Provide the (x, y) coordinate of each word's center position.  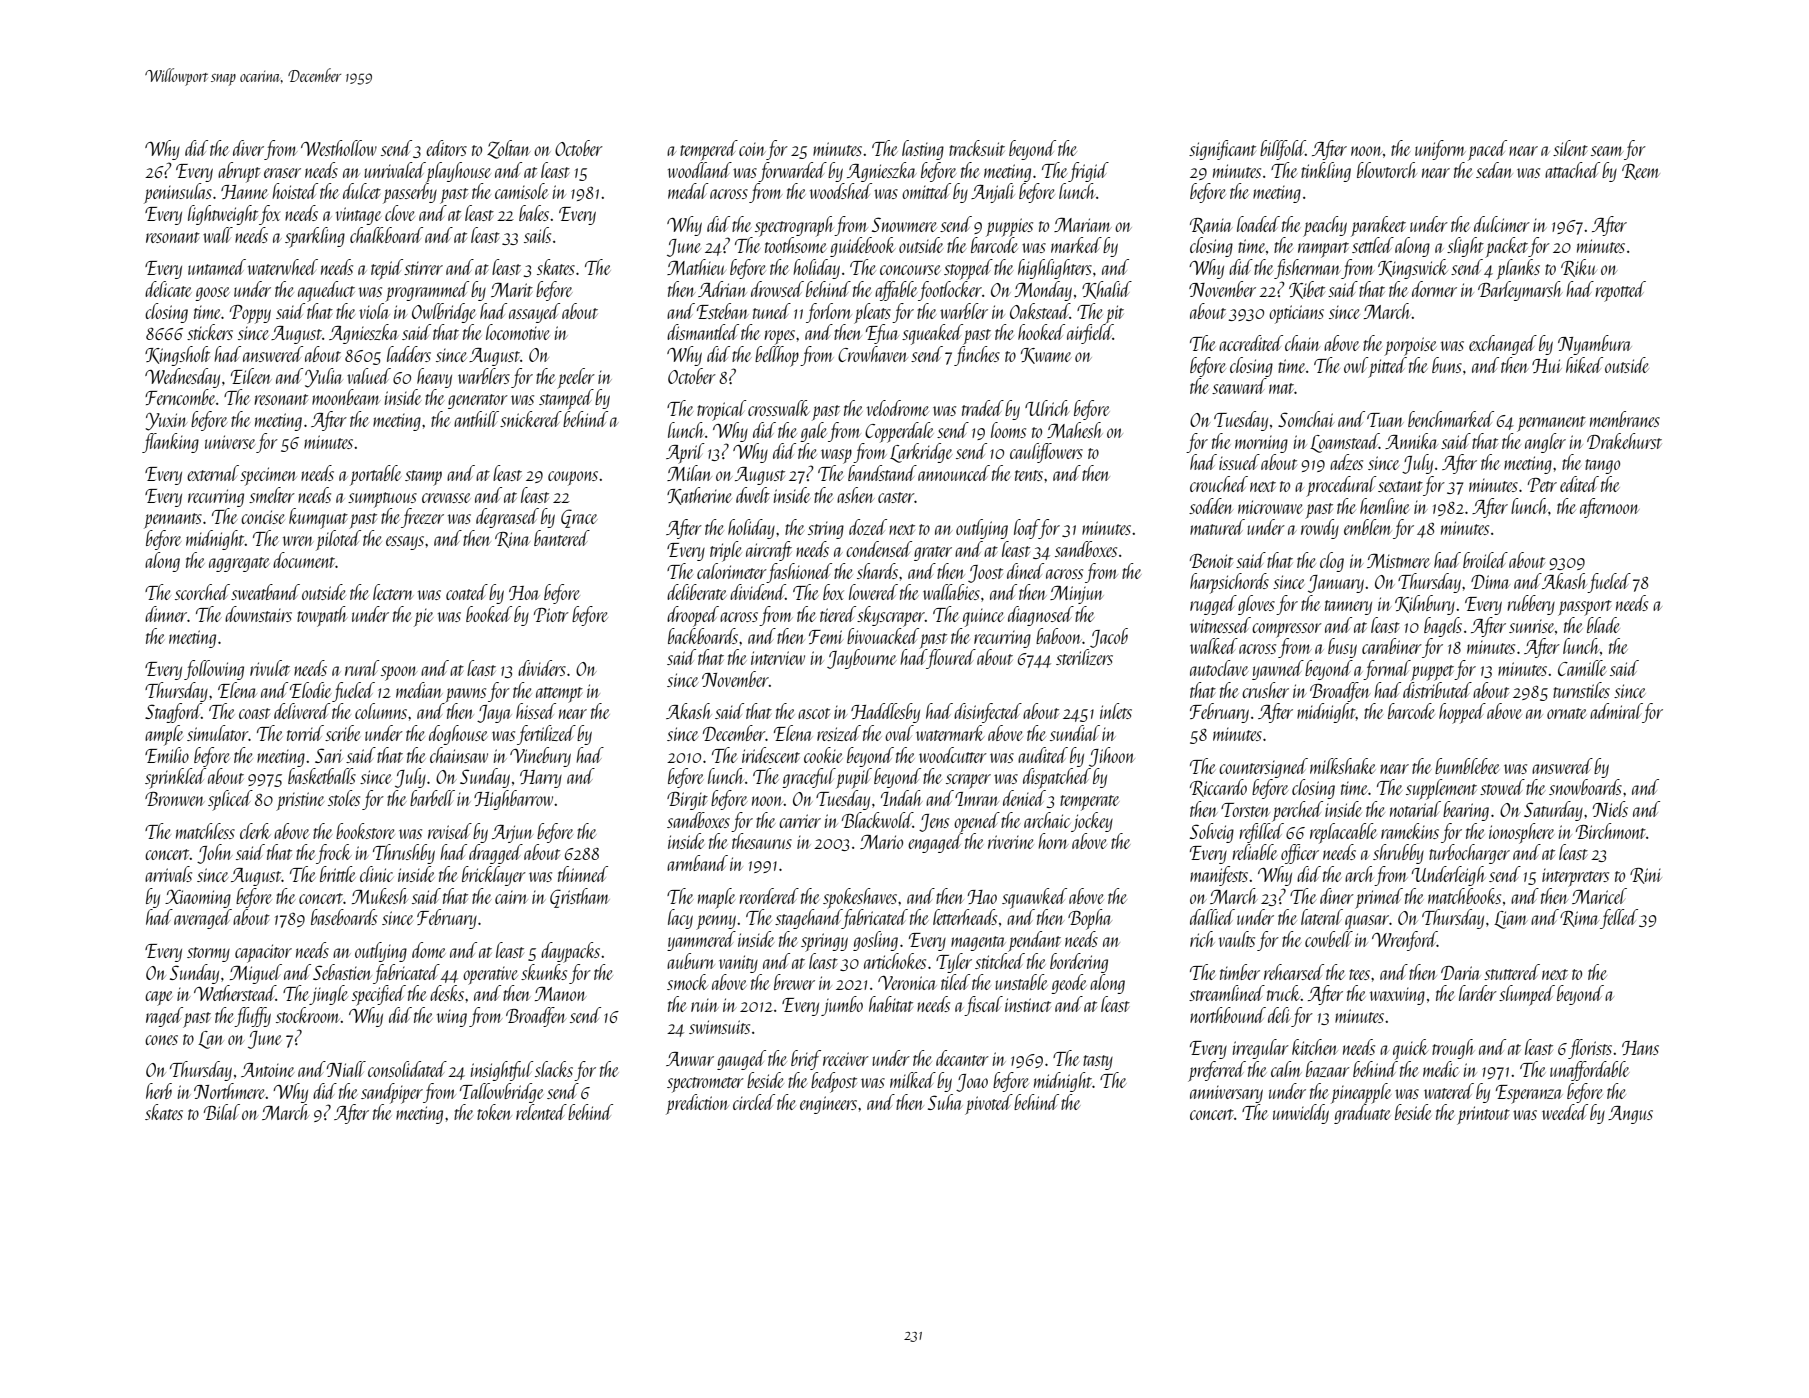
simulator (217, 733)
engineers (828, 1105)
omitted (926, 191)
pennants (173, 521)
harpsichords (1229, 583)
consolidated (407, 1069)
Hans (1640, 1048)
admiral (1616, 711)
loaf (1026, 529)
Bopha (1090, 919)
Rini (1645, 876)
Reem (1641, 172)
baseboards (344, 917)
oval (899, 733)
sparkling (315, 237)
